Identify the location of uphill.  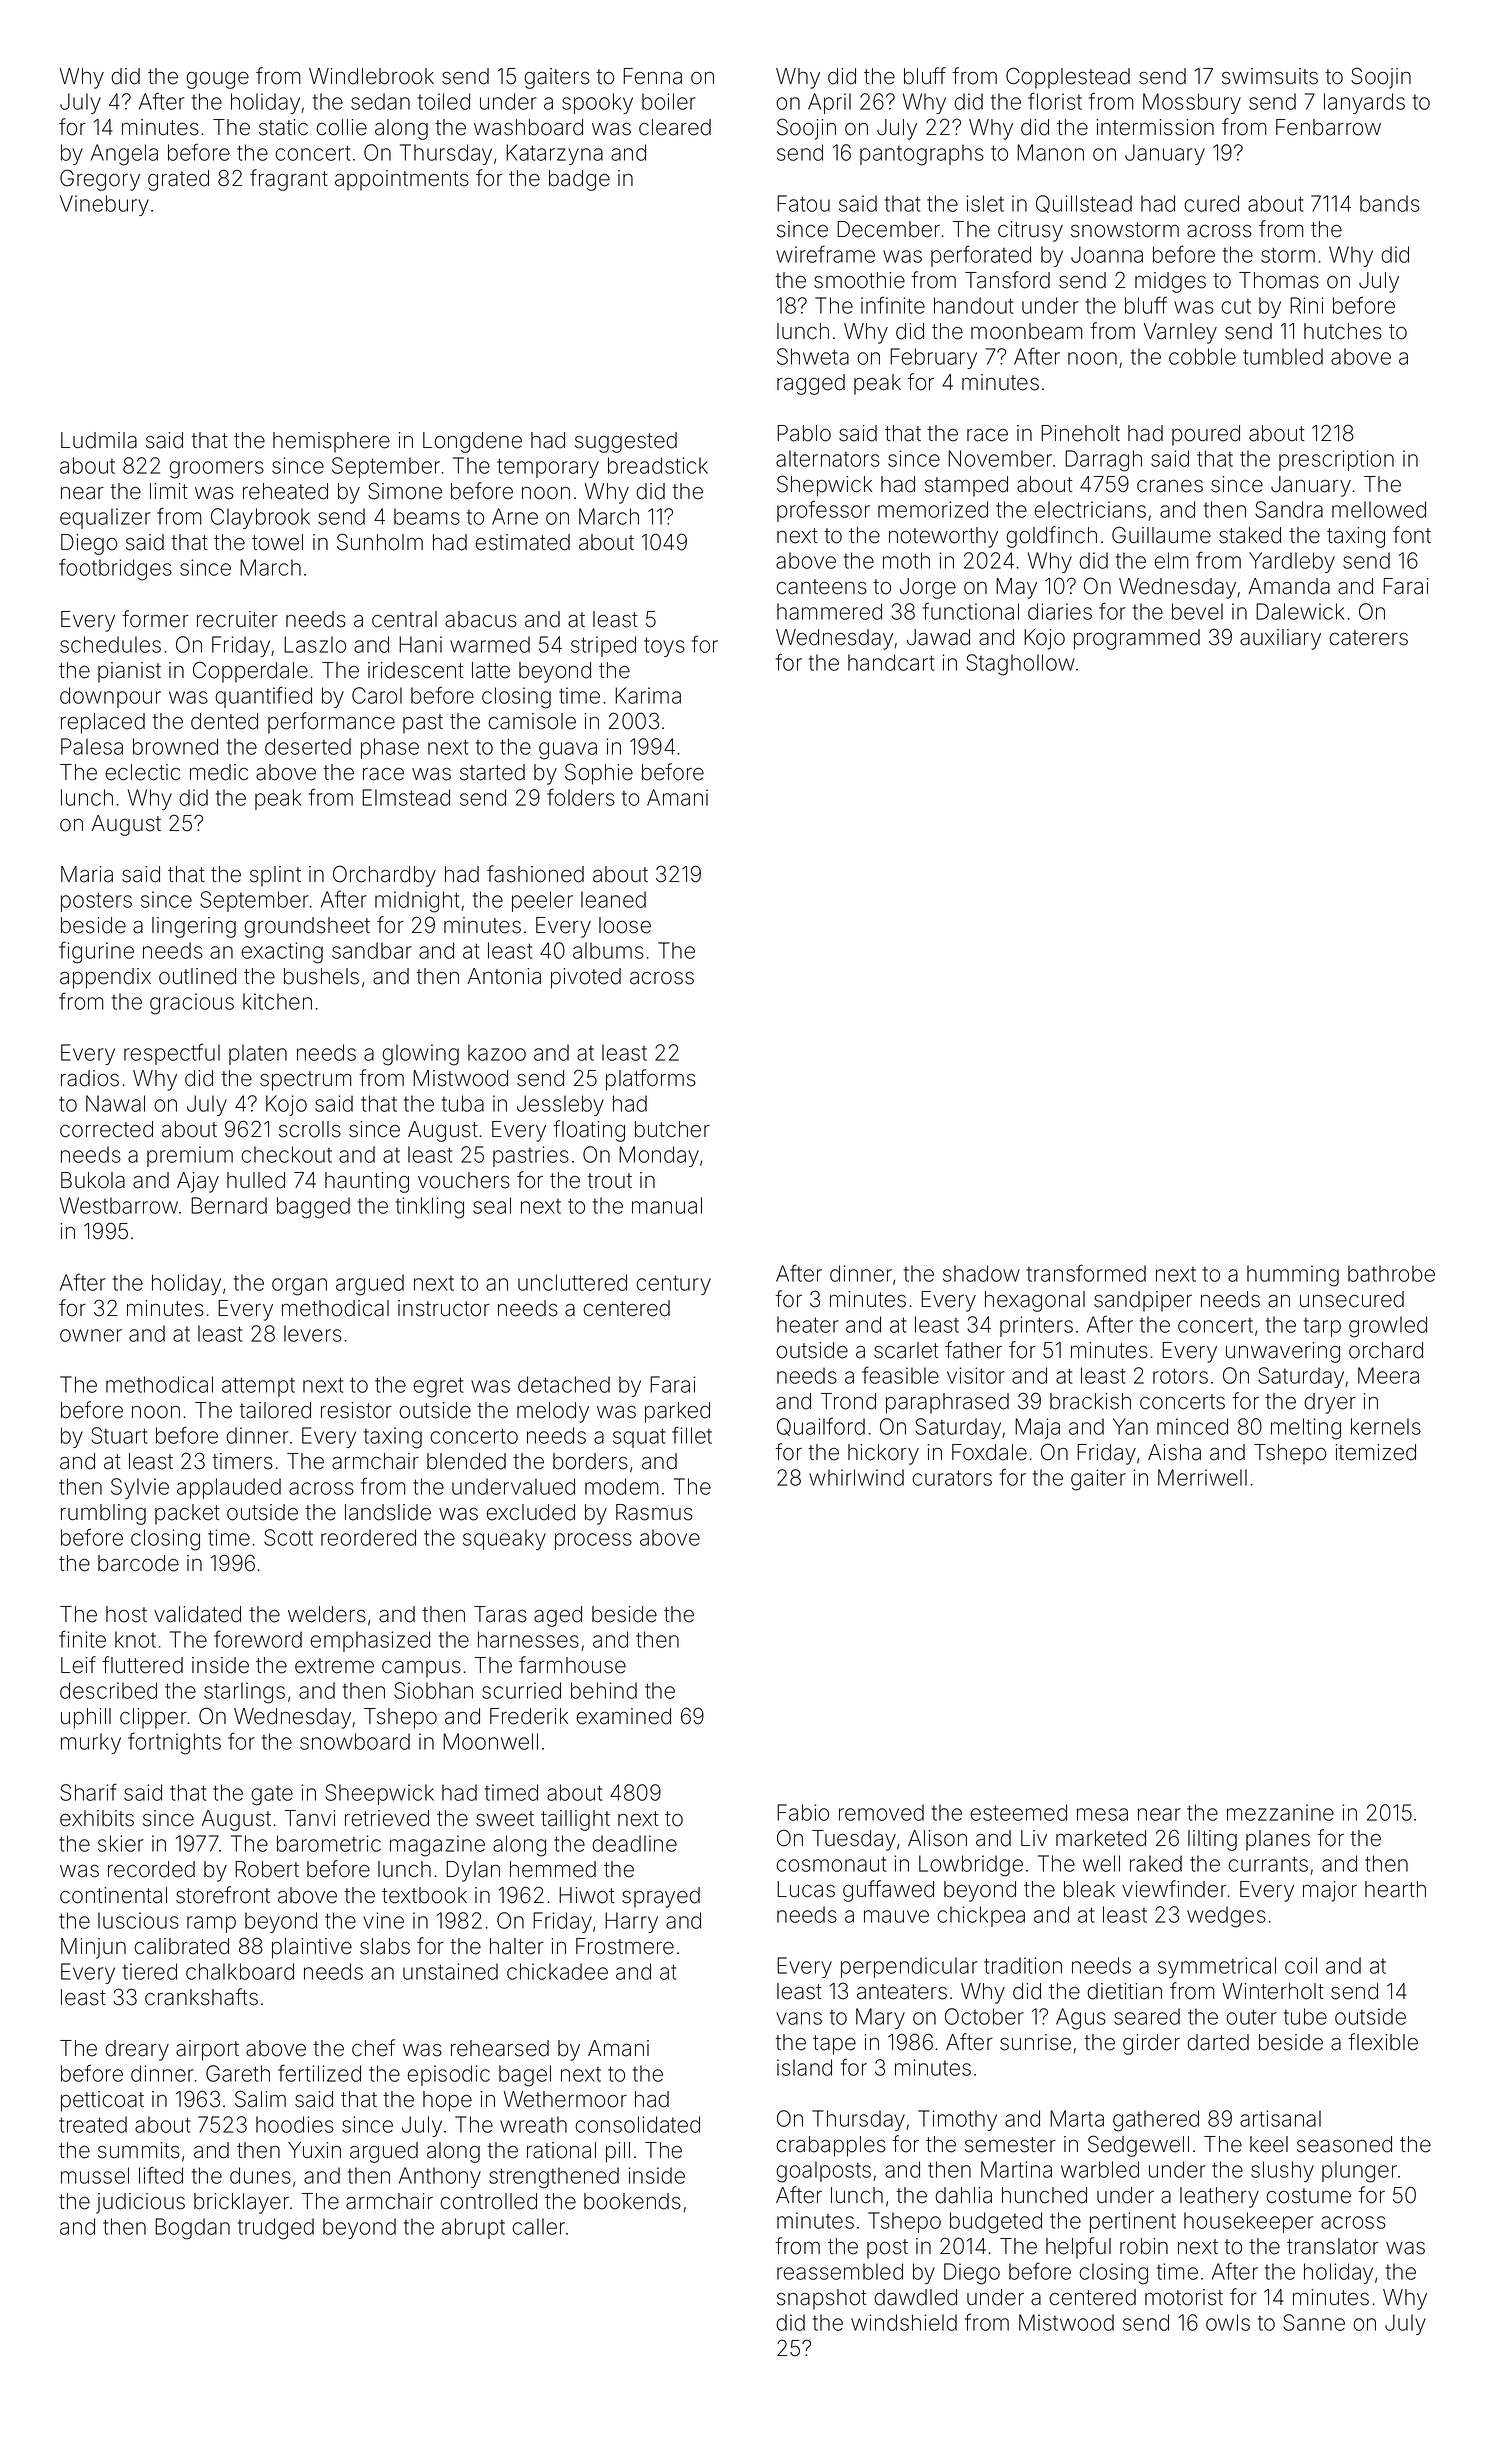
(86, 1718).
